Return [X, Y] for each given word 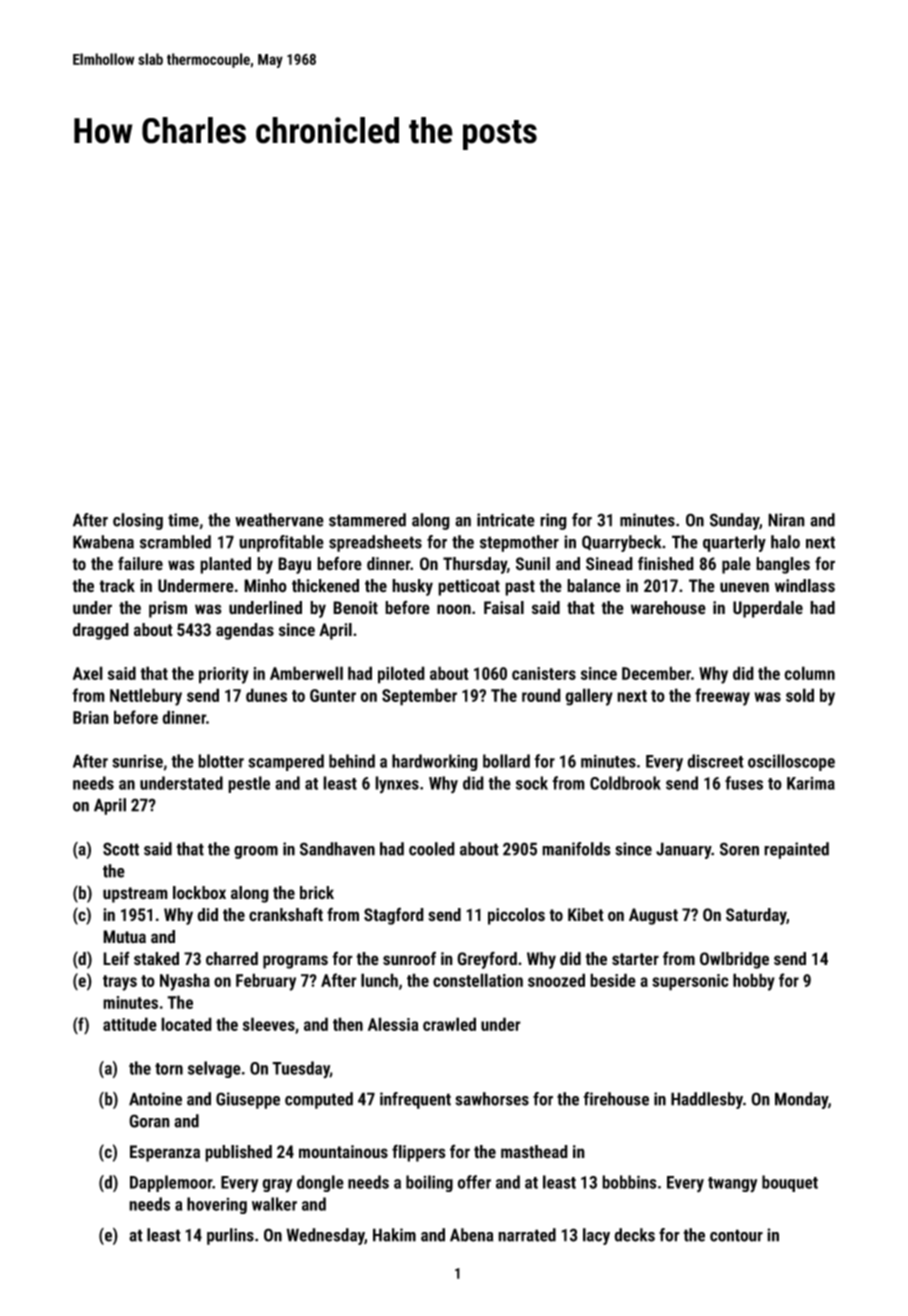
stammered [367, 520]
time [183, 520]
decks [634, 1235]
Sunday [735, 521]
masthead [534, 1152]
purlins [230, 1236]
